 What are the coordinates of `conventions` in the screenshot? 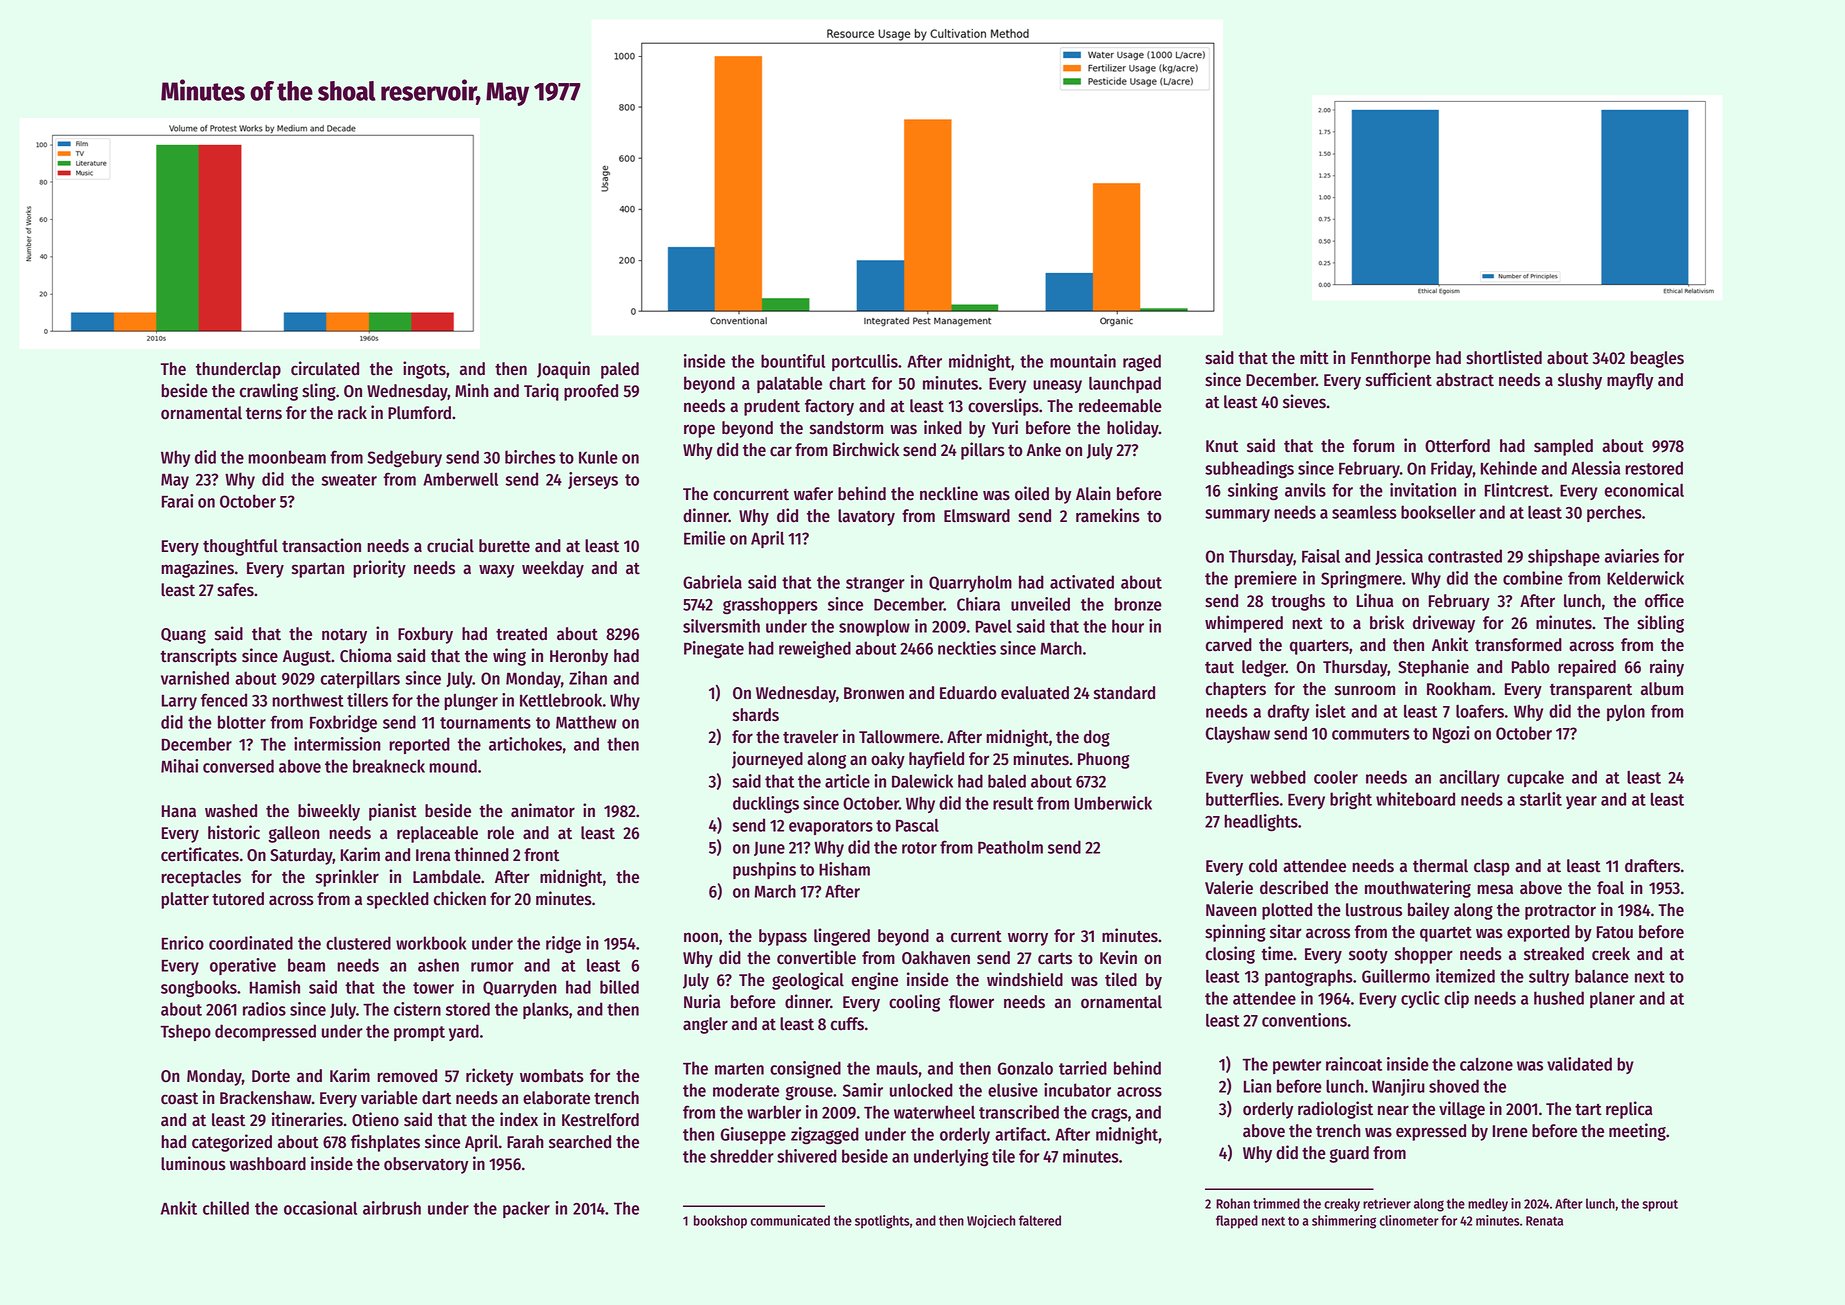 It's located at (1304, 1020).
